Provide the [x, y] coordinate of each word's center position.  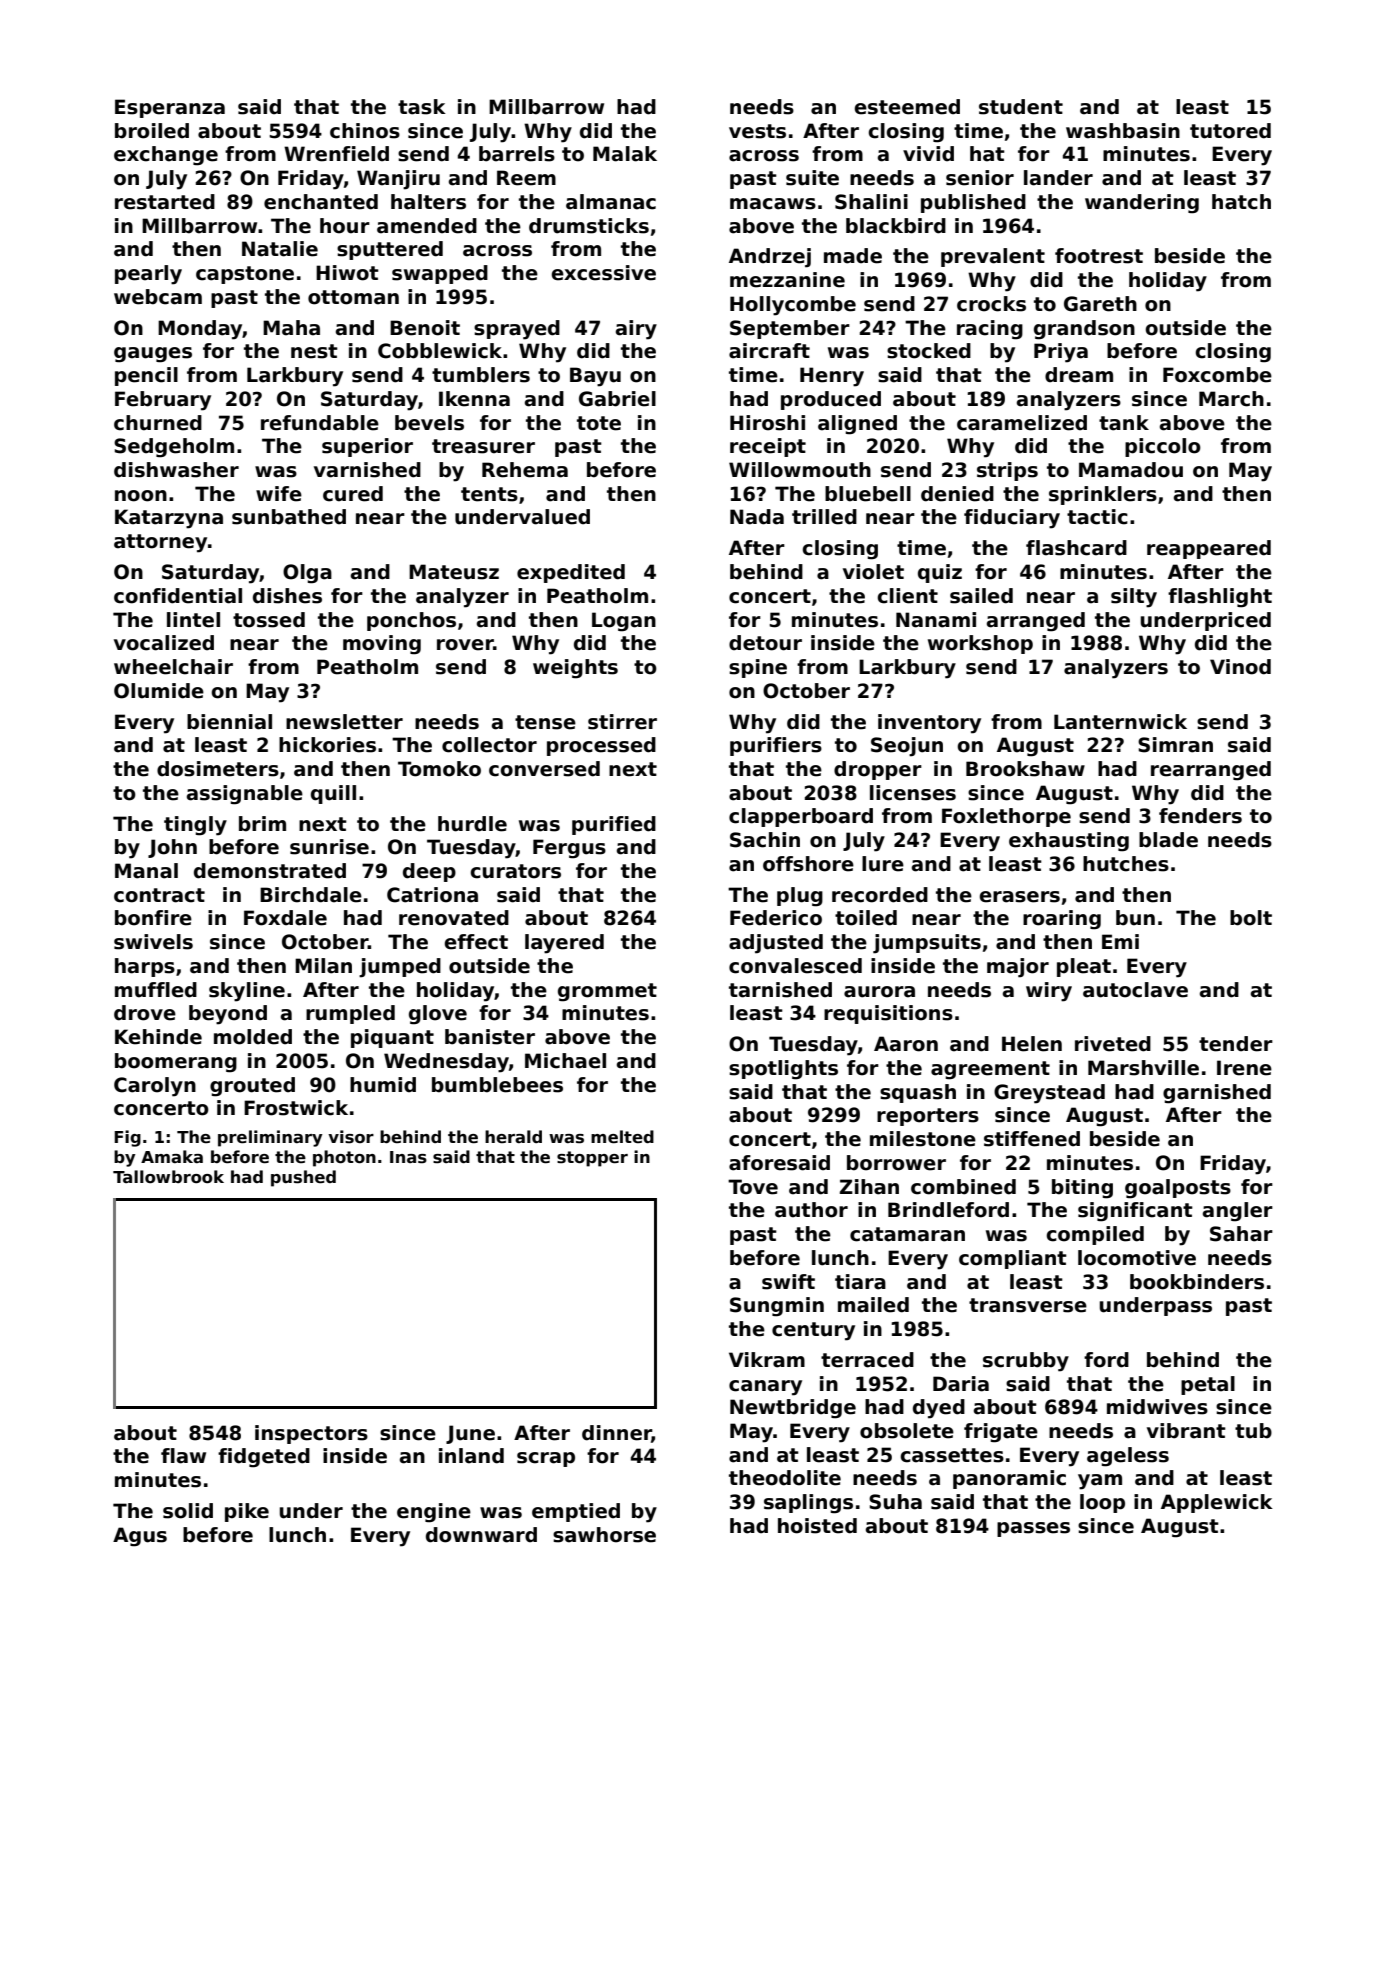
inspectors [311, 1434]
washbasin [1123, 131]
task [422, 107]
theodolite [785, 1478]
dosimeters [218, 769]
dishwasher [176, 470]
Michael [565, 1061]
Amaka [172, 1156]
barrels [517, 154]
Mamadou [1131, 470]
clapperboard [801, 817]
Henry [832, 377]
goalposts [1178, 1189]
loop [1102, 1503]
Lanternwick [1120, 722]
